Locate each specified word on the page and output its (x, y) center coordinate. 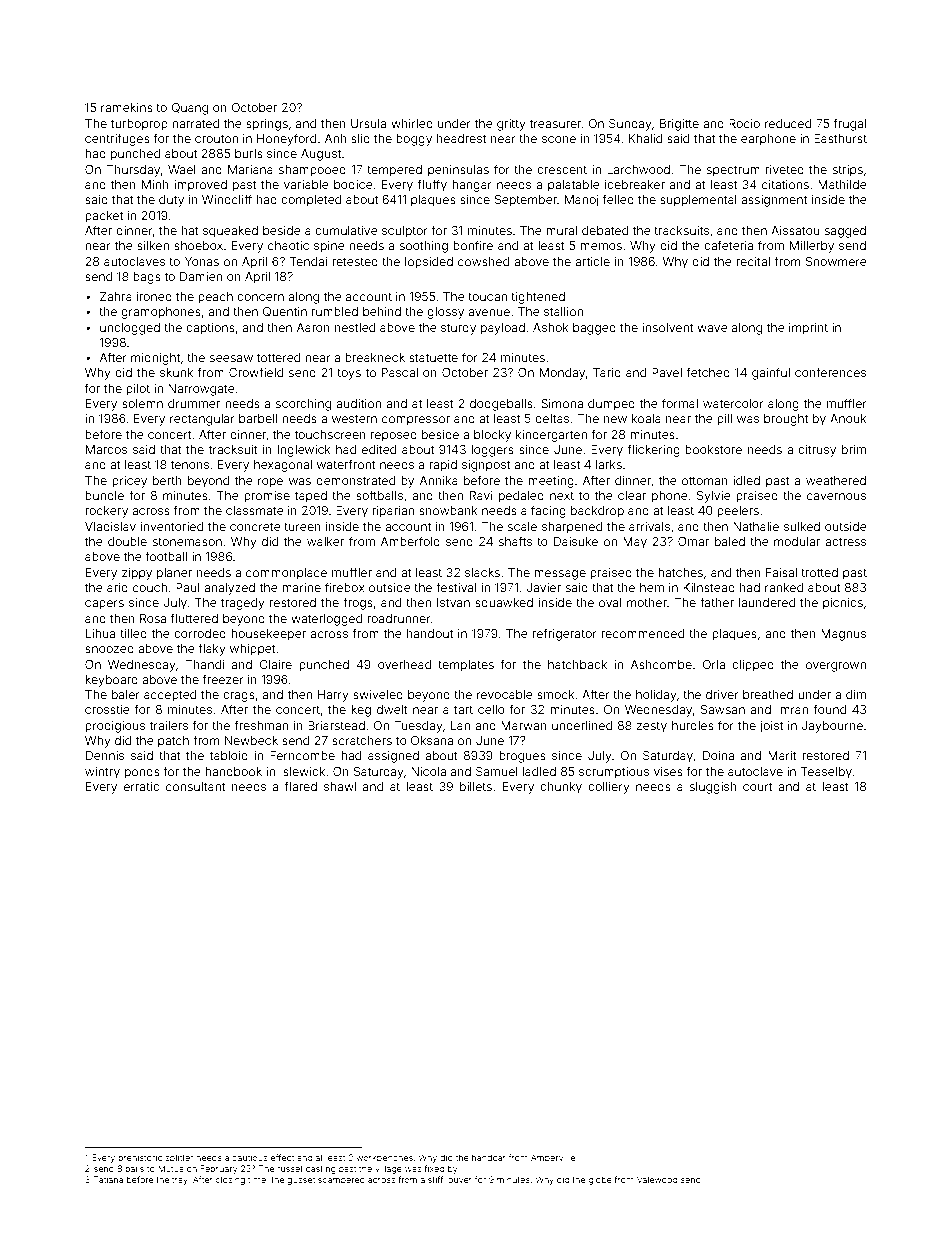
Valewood (657, 1179)
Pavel (667, 372)
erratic (141, 786)
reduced (788, 123)
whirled (412, 123)
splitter (179, 1158)
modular (797, 541)
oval (610, 602)
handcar (489, 1157)
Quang (189, 109)
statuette (433, 357)
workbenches (384, 1157)
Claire (275, 664)
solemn (142, 403)
